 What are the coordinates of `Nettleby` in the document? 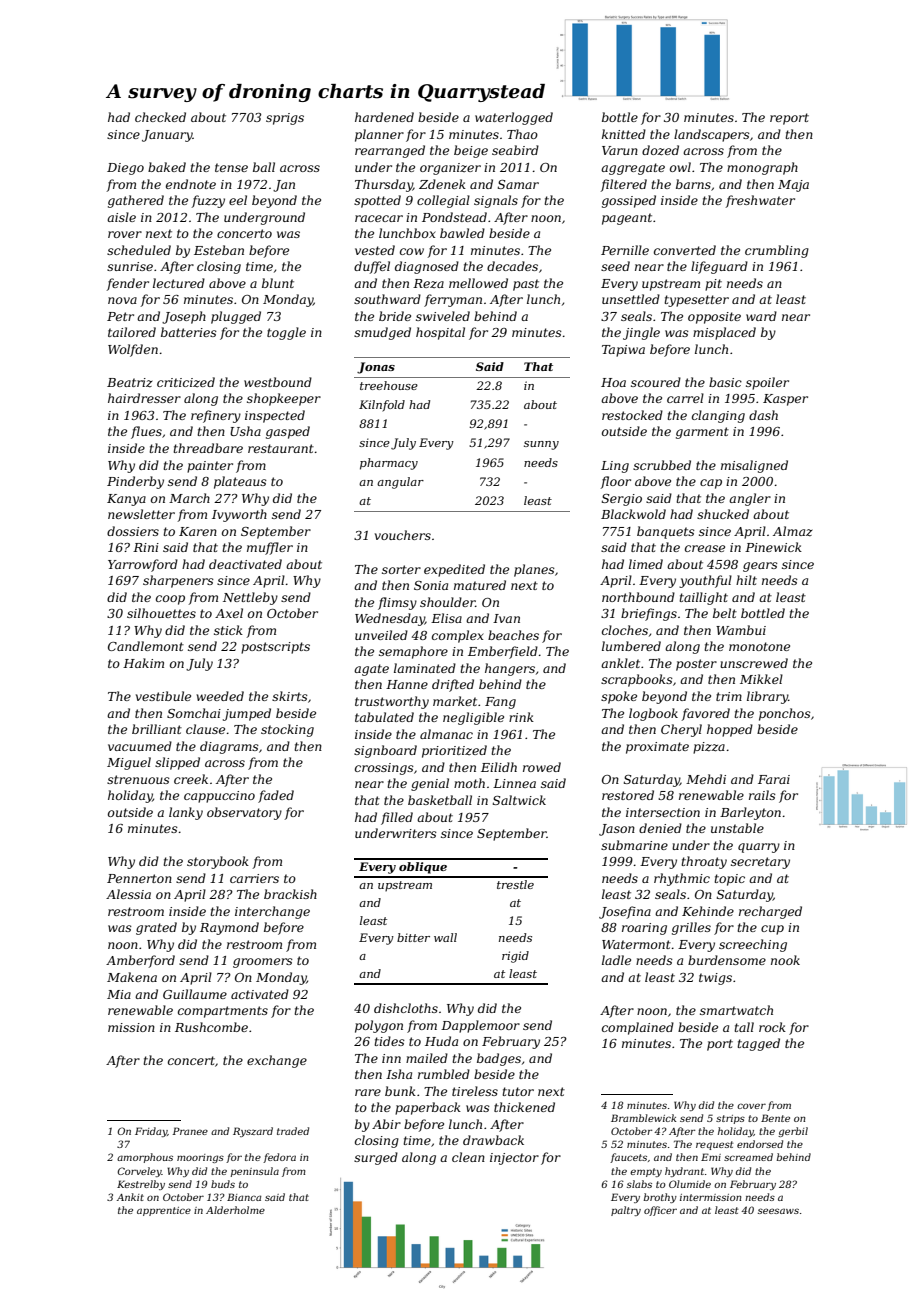 It's located at (250, 598).
